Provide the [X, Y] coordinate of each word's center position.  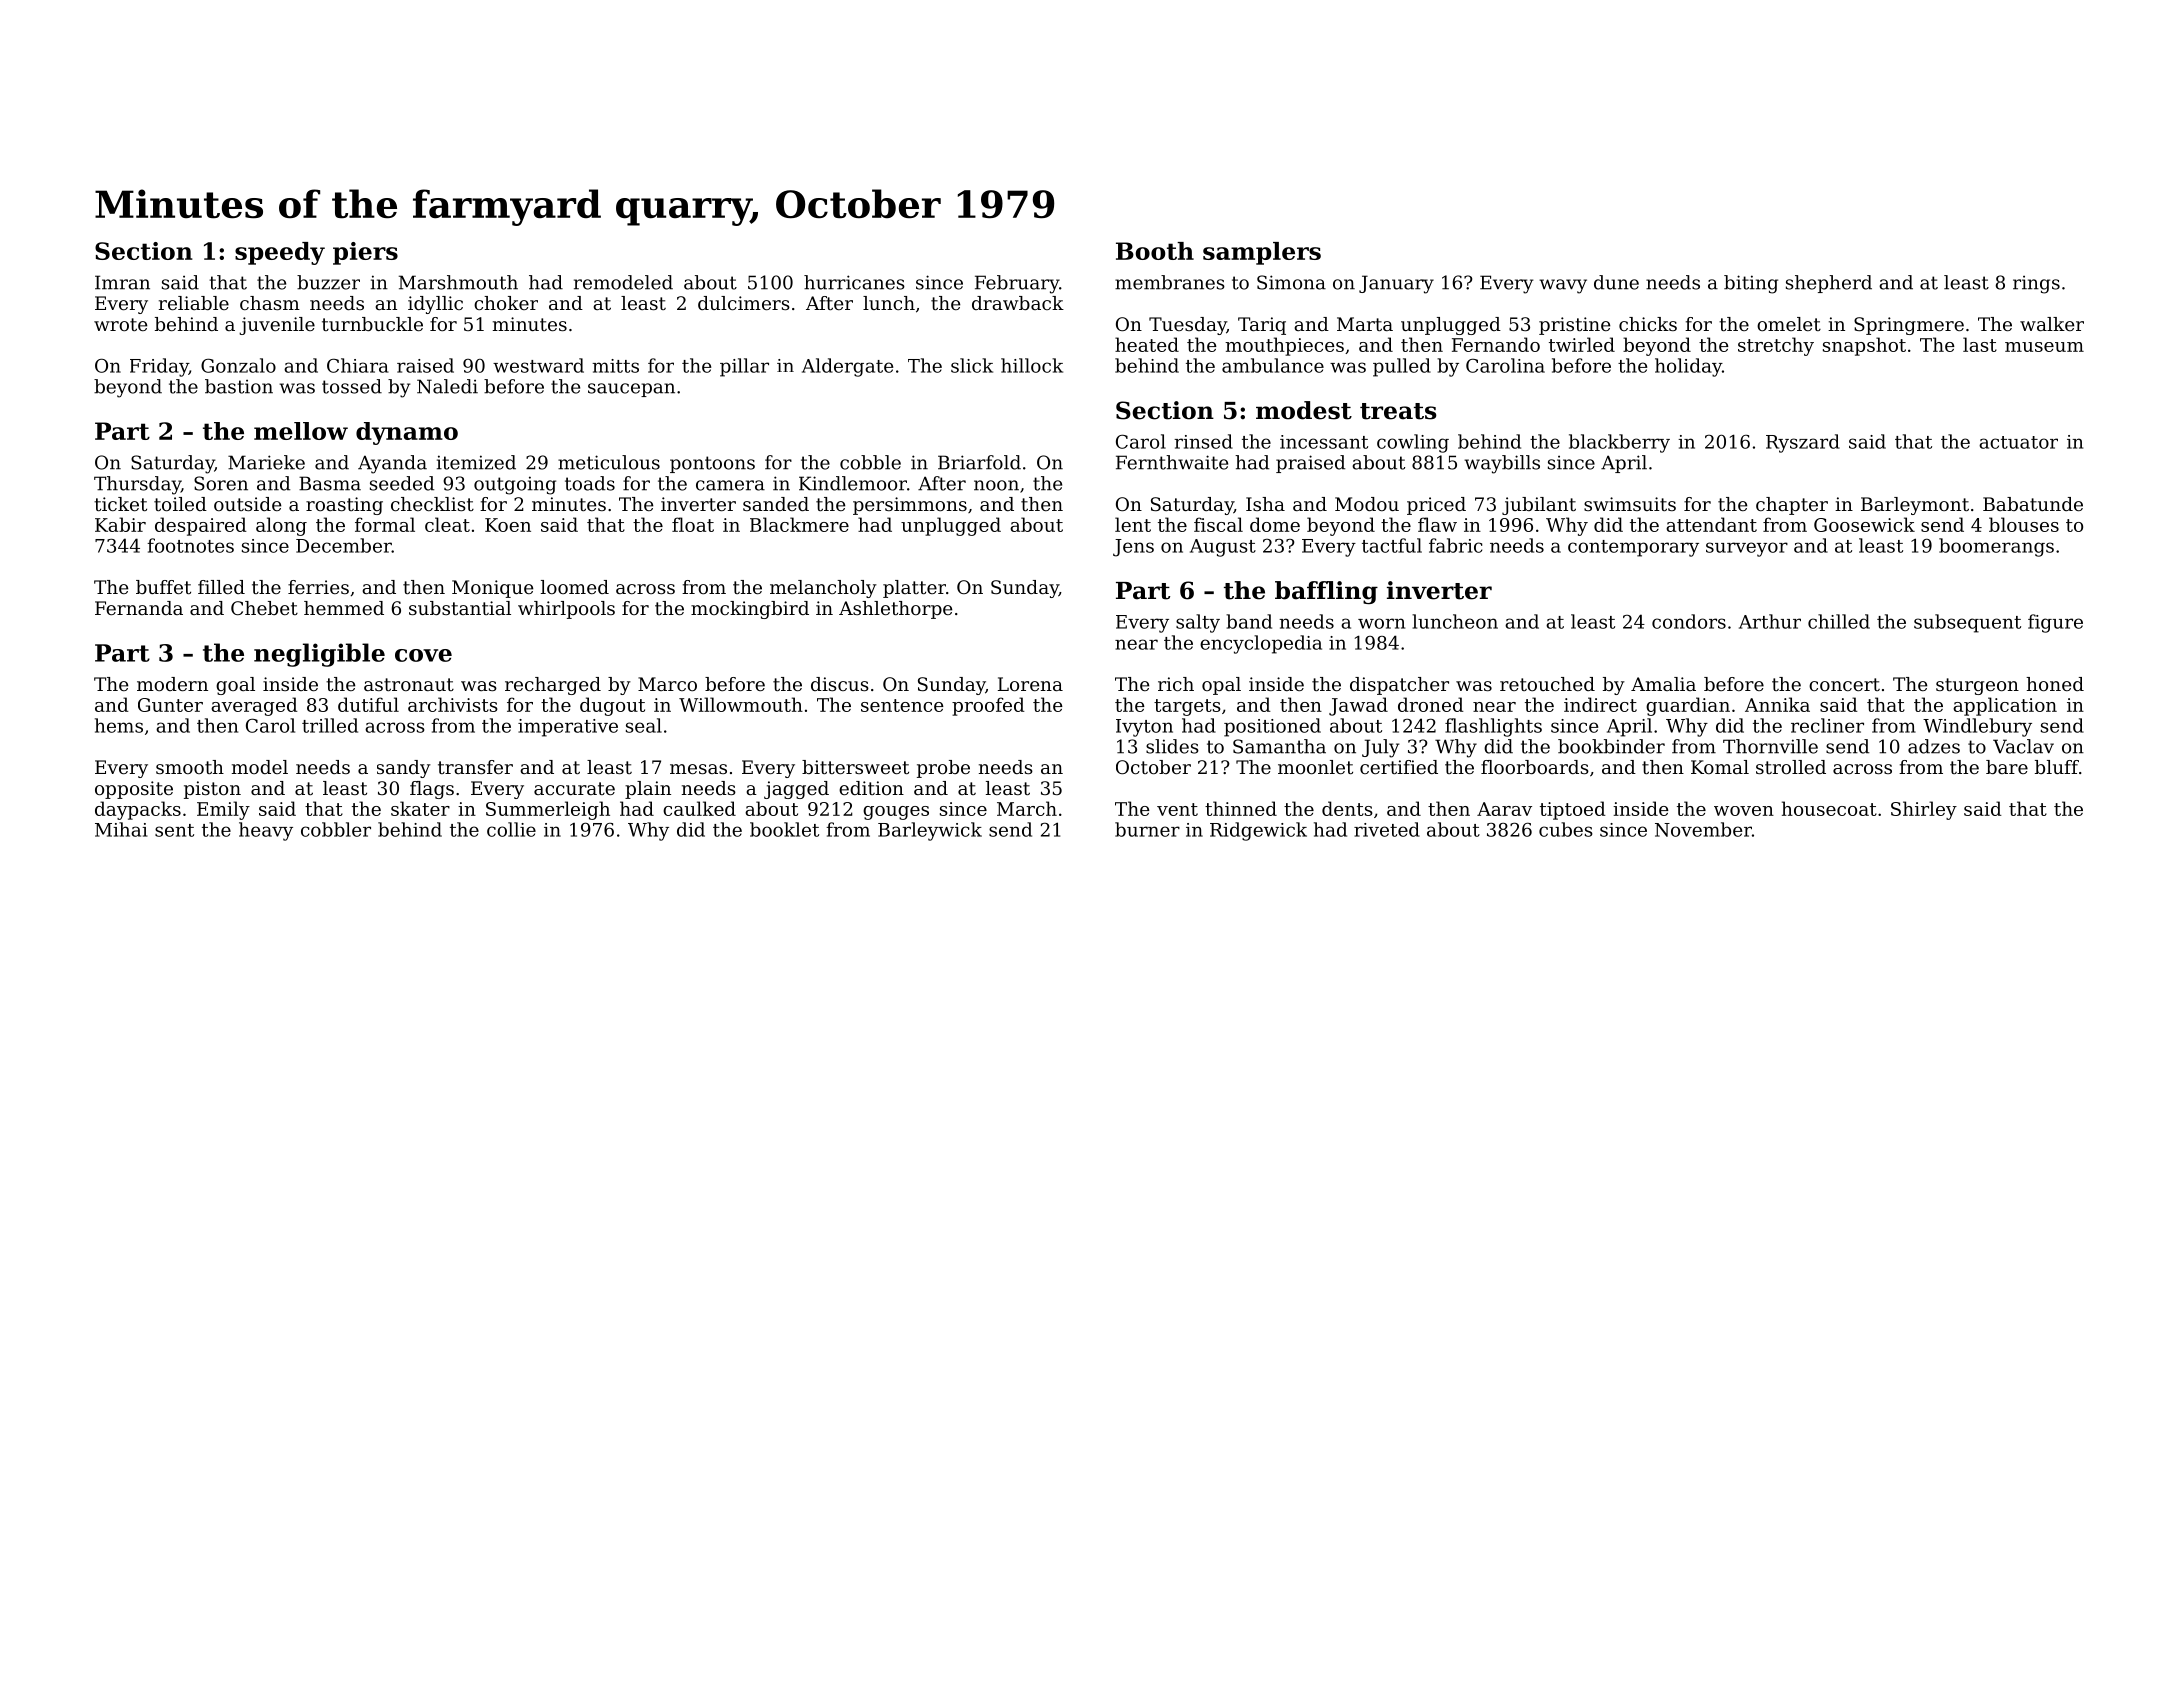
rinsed [1203, 441]
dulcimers [744, 303]
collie [511, 829]
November [1703, 829]
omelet [1789, 324]
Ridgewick [1258, 831]
